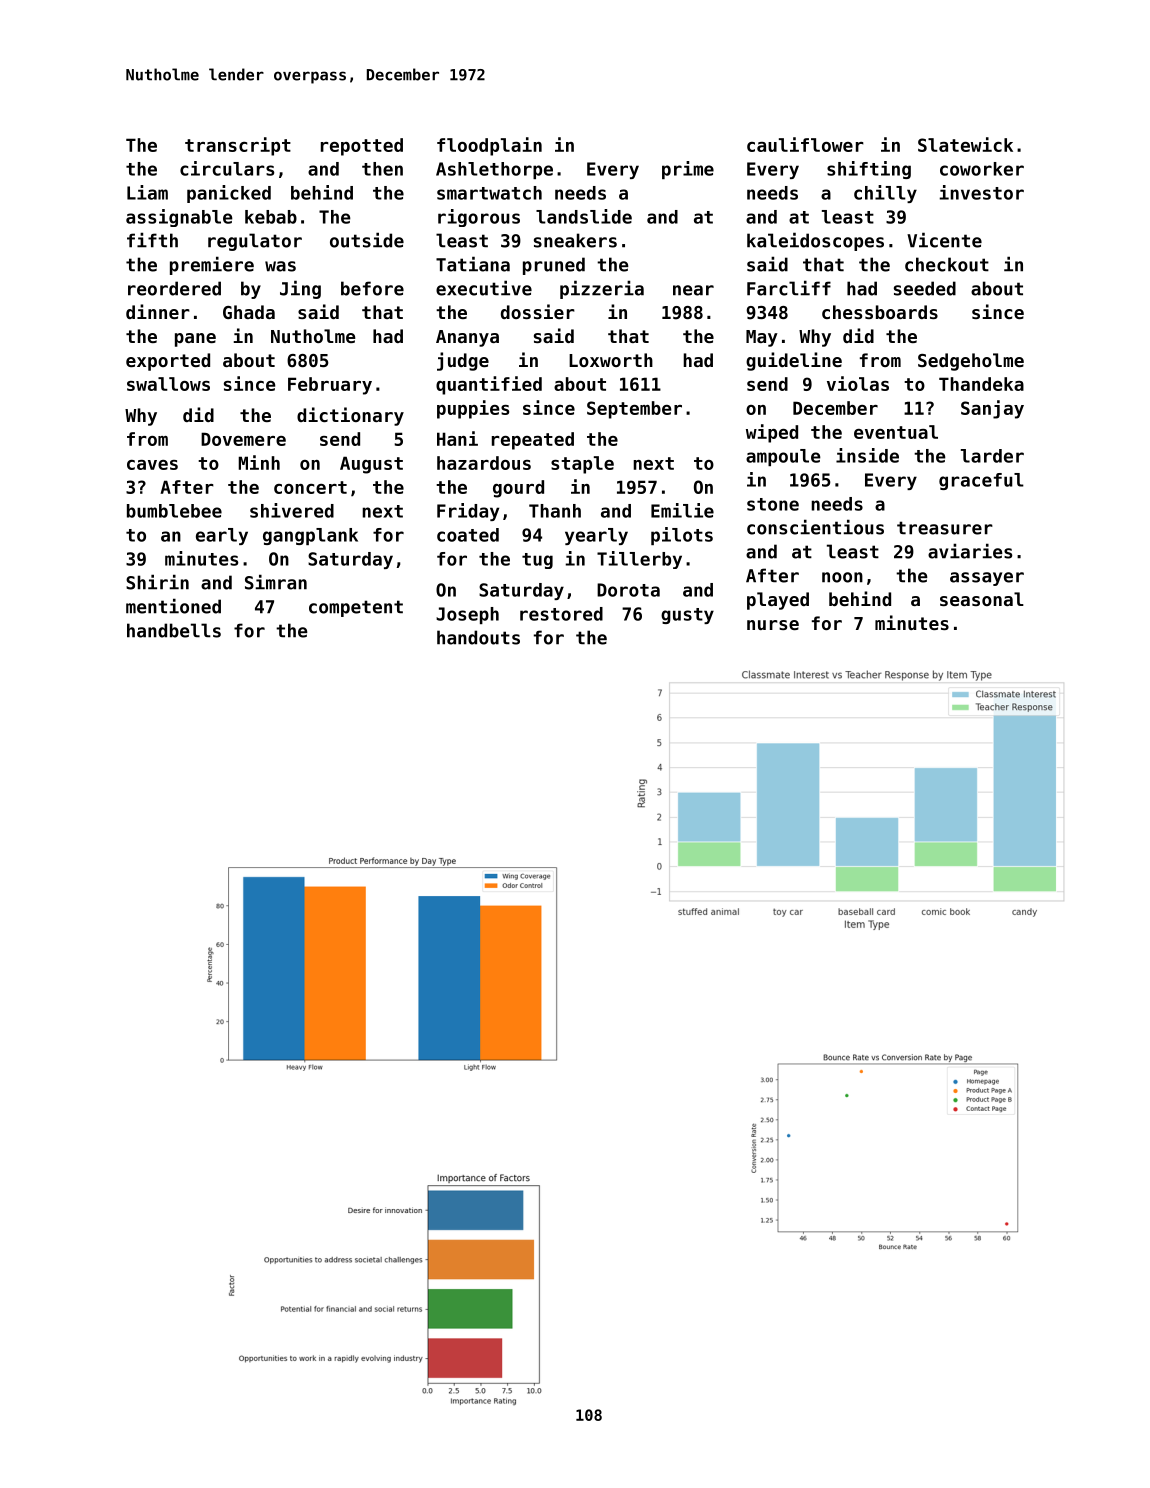  What do you see at coordinates (249, 312) in the screenshot?
I see `Ghada` at bounding box center [249, 312].
